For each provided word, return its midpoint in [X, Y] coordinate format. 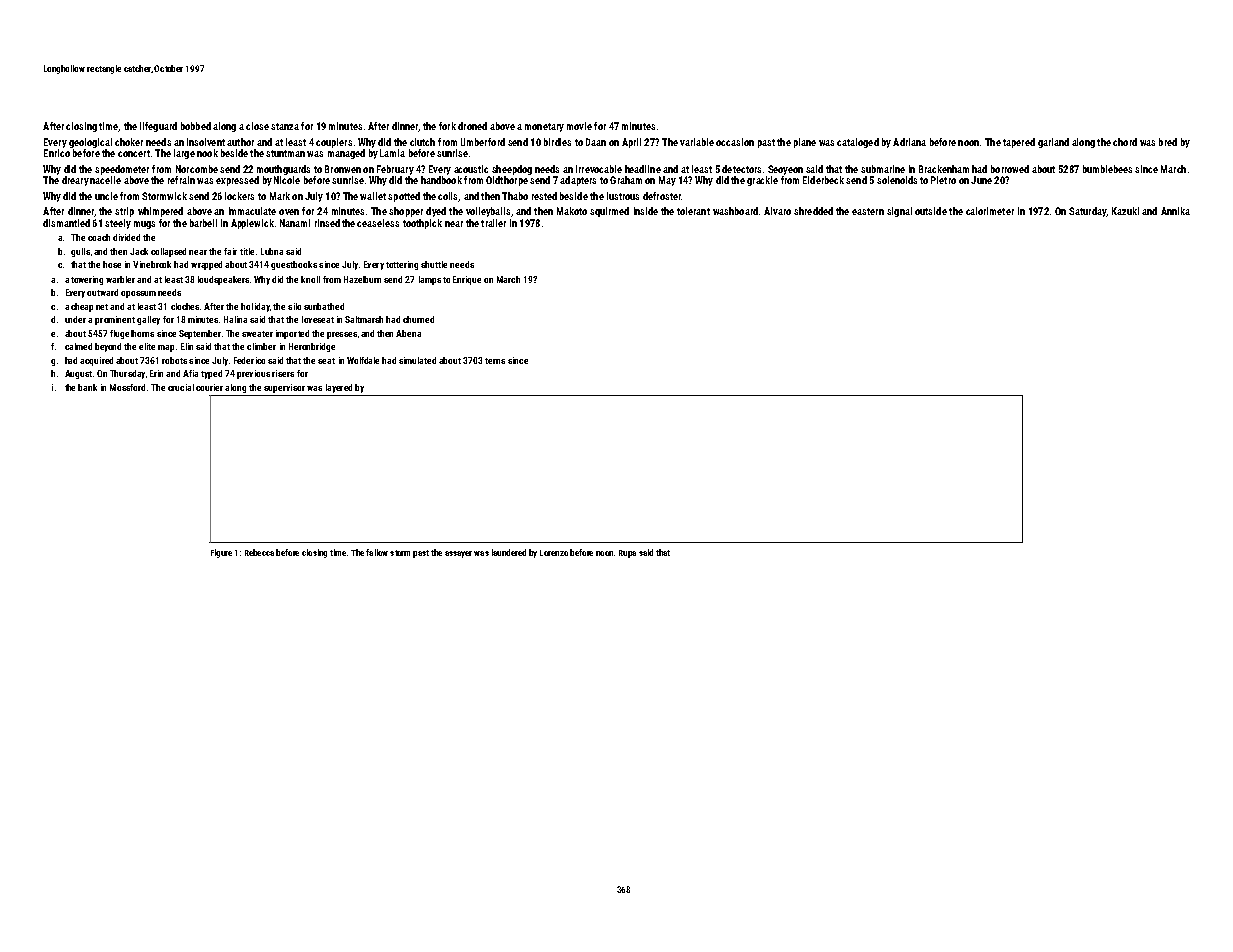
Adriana [909, 142]
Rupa [627, 554]
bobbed [196, 126]
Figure [221, 553]
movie [579, 126]
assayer [458, 554]
